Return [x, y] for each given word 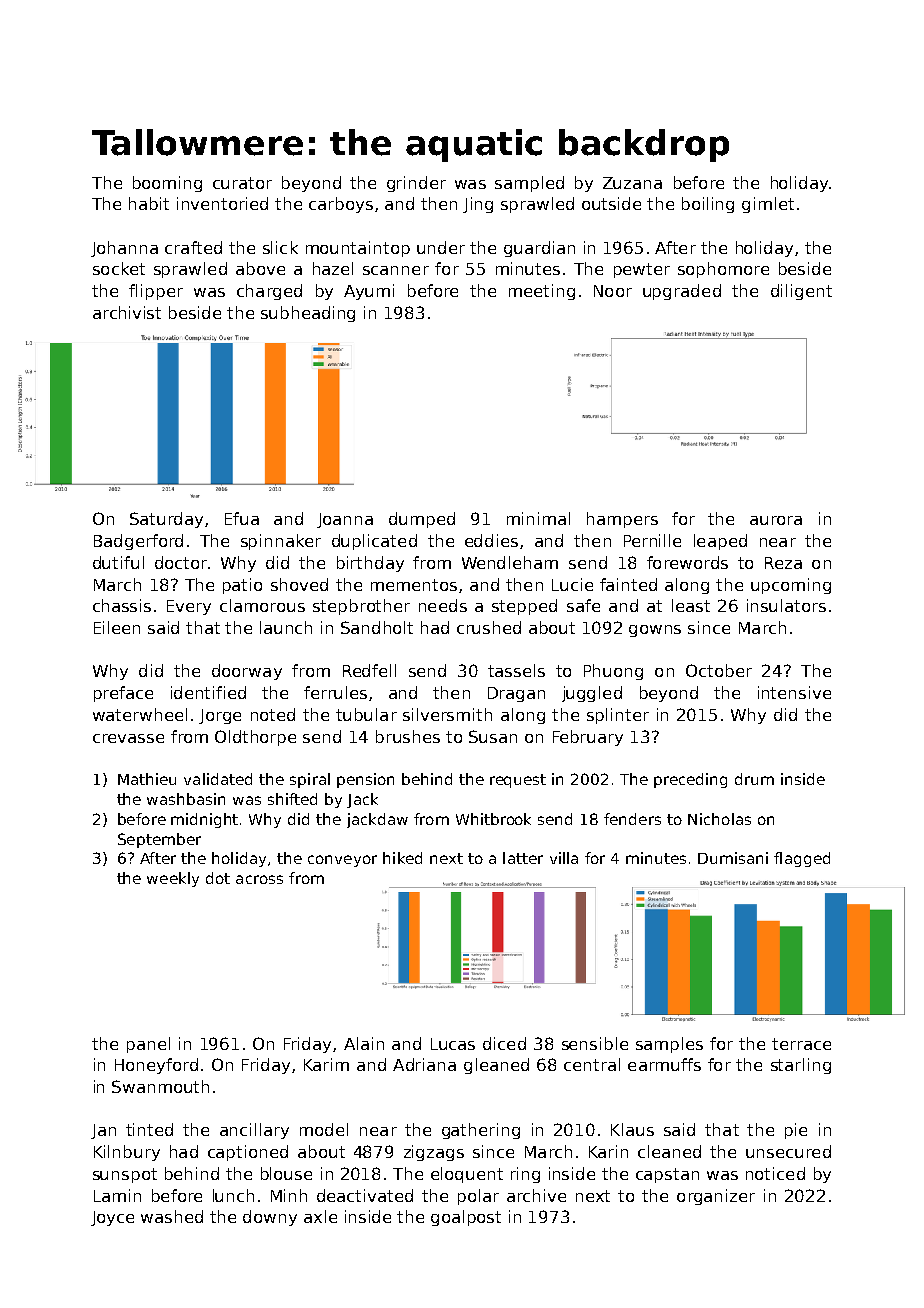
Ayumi [369, 292]
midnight [204, 820]
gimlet [768, 205]
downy [270, 1218]
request [518, 781]
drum [754, 779]
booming [167, 184]
